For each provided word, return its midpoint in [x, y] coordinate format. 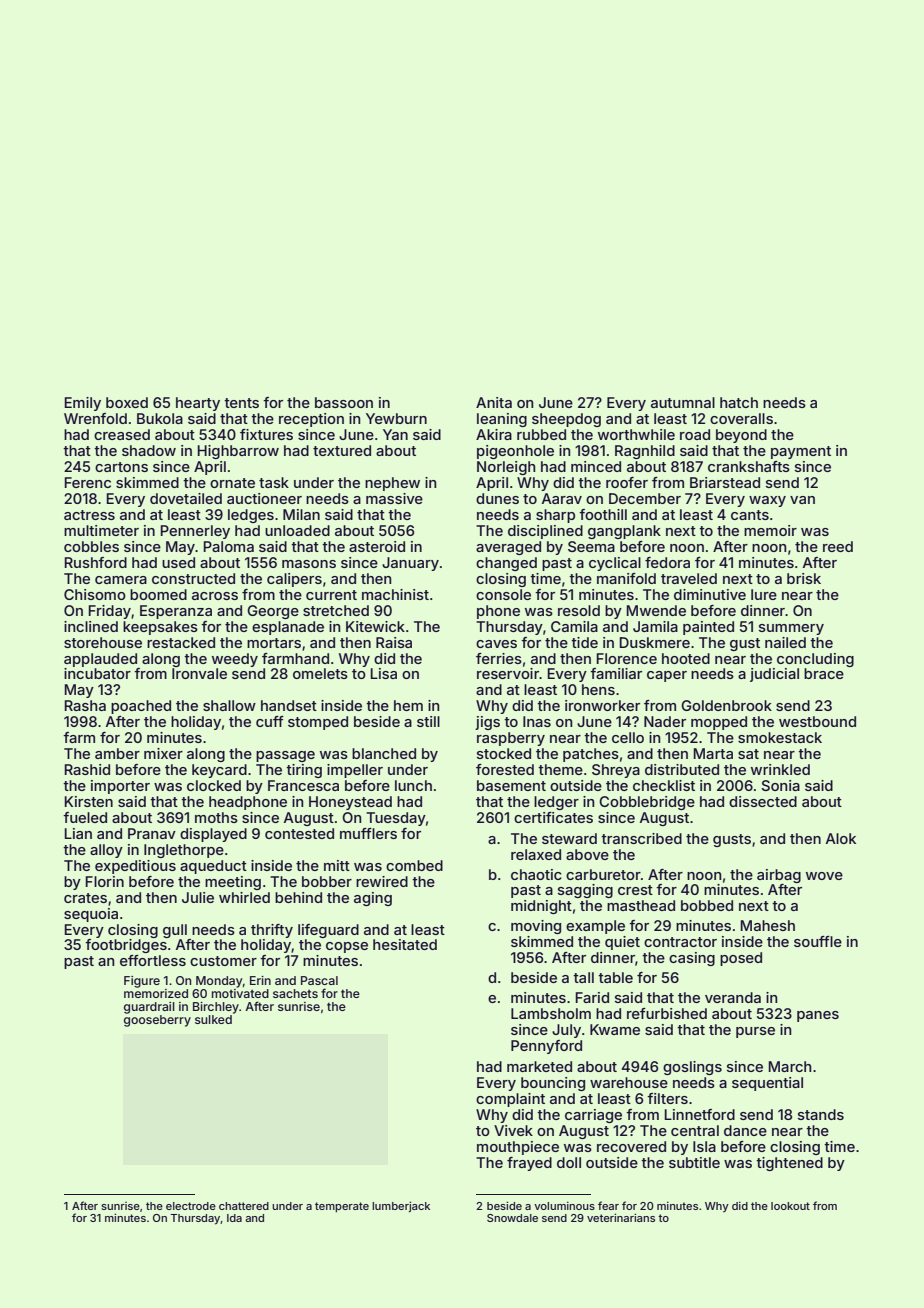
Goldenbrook [726, 705]
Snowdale [512, 1218]
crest [635, 890]
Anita [494, 402]
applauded [100, 660]
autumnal [683, 402]
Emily [83, 404]
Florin [105, 881]
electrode [191, 1206]
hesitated [405, 944]
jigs [487, 723]
